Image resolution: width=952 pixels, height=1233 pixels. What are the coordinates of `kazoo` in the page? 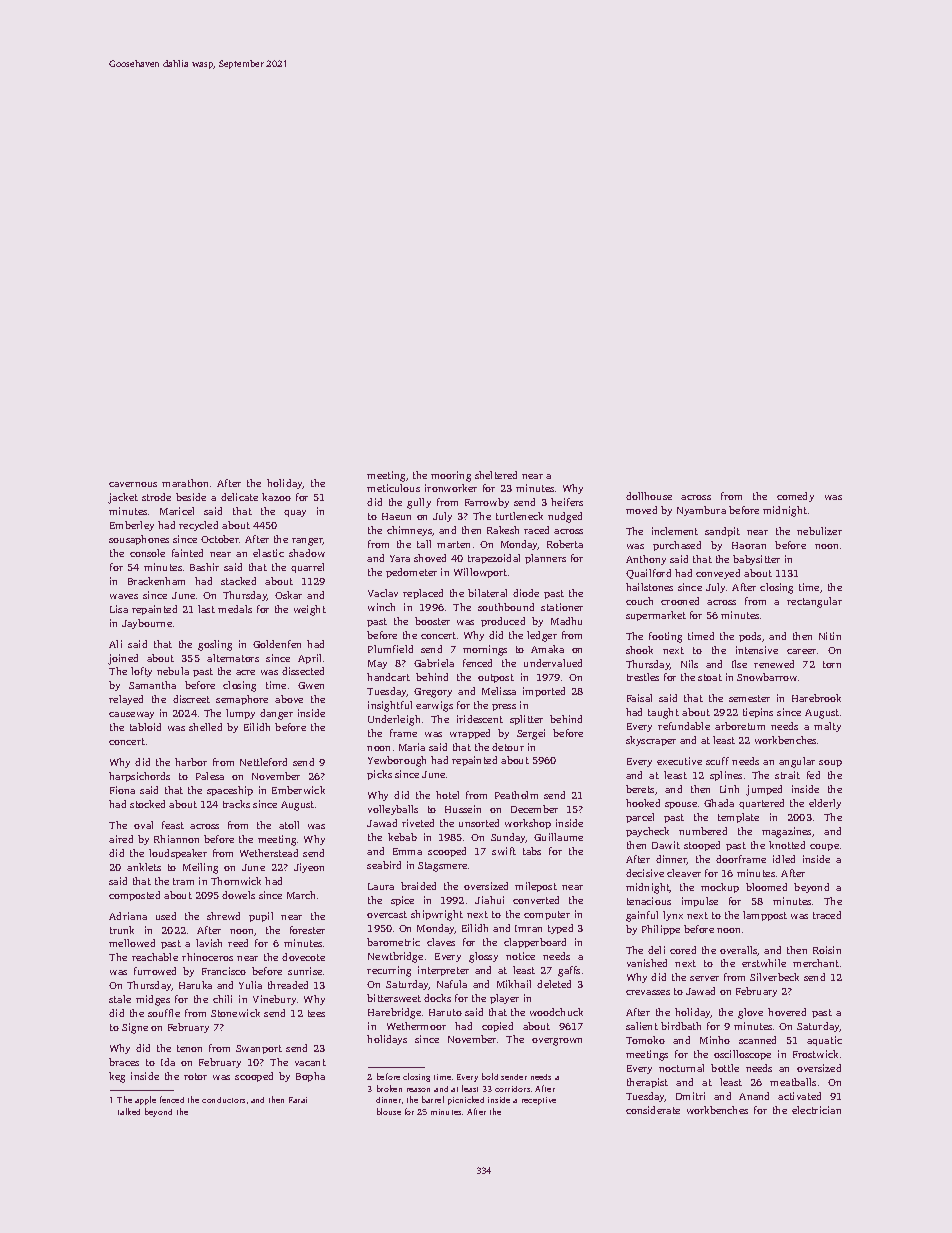 It's located at (276, 497).
